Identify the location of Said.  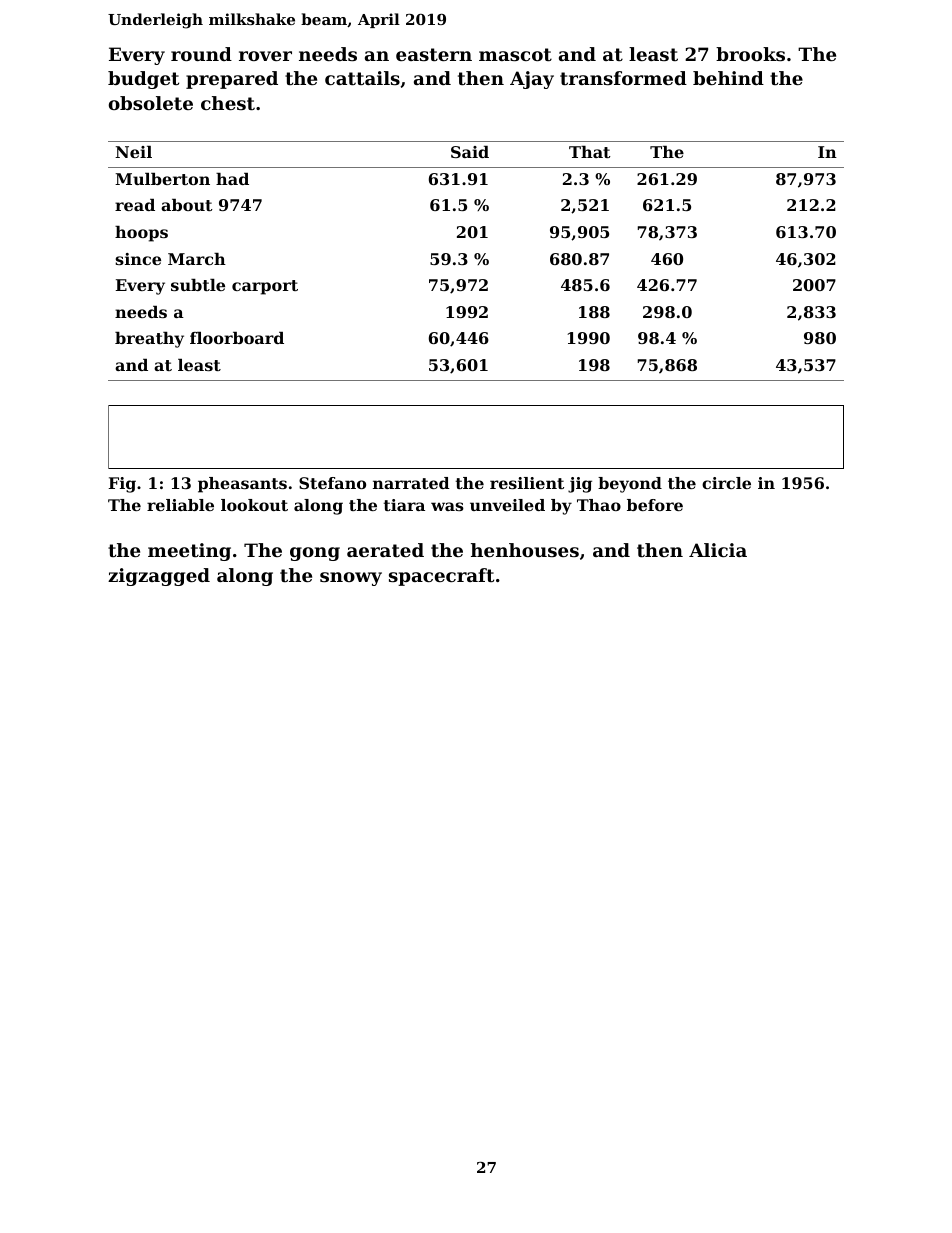
(470, 152).
